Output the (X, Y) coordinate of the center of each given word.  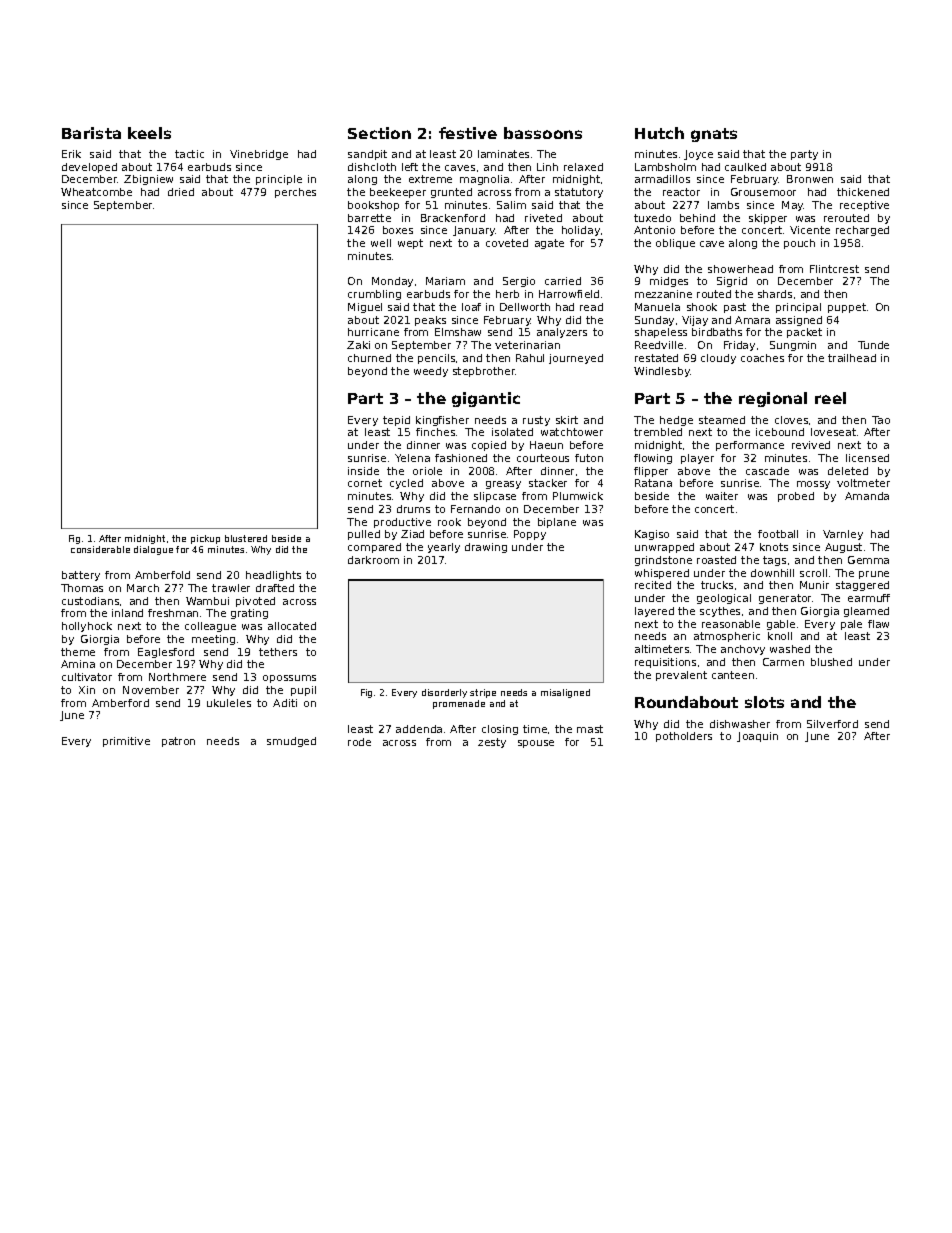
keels (149, 133)
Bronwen (810, 179)
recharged (862, 231)
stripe (483, 693)
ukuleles (229, 703)
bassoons (543, 133)
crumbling (374, 295)
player (697, 459)
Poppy (530, 535)
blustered (246, 538)
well (381, 243)
